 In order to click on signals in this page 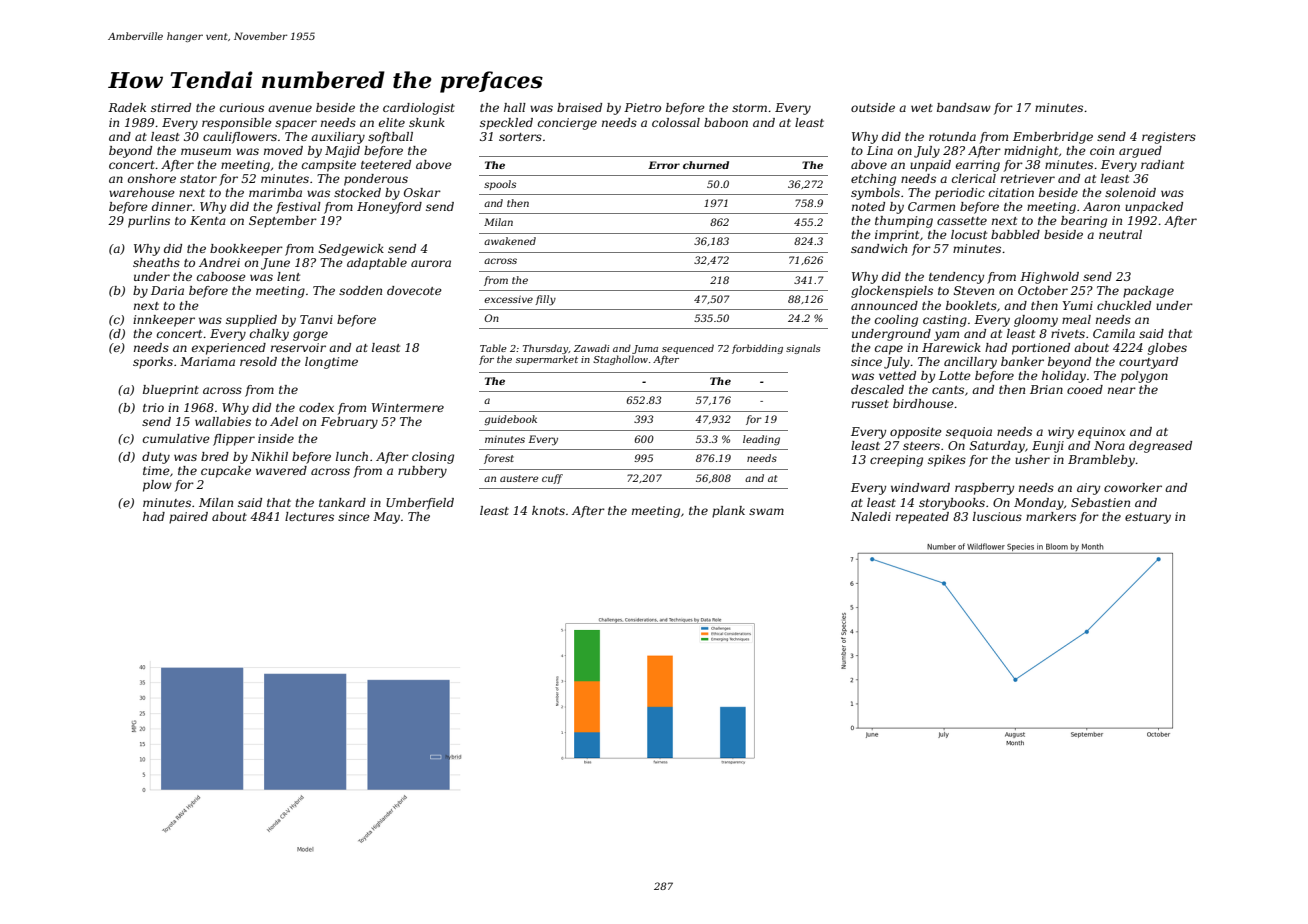, I will do `click(803, 349)`.
